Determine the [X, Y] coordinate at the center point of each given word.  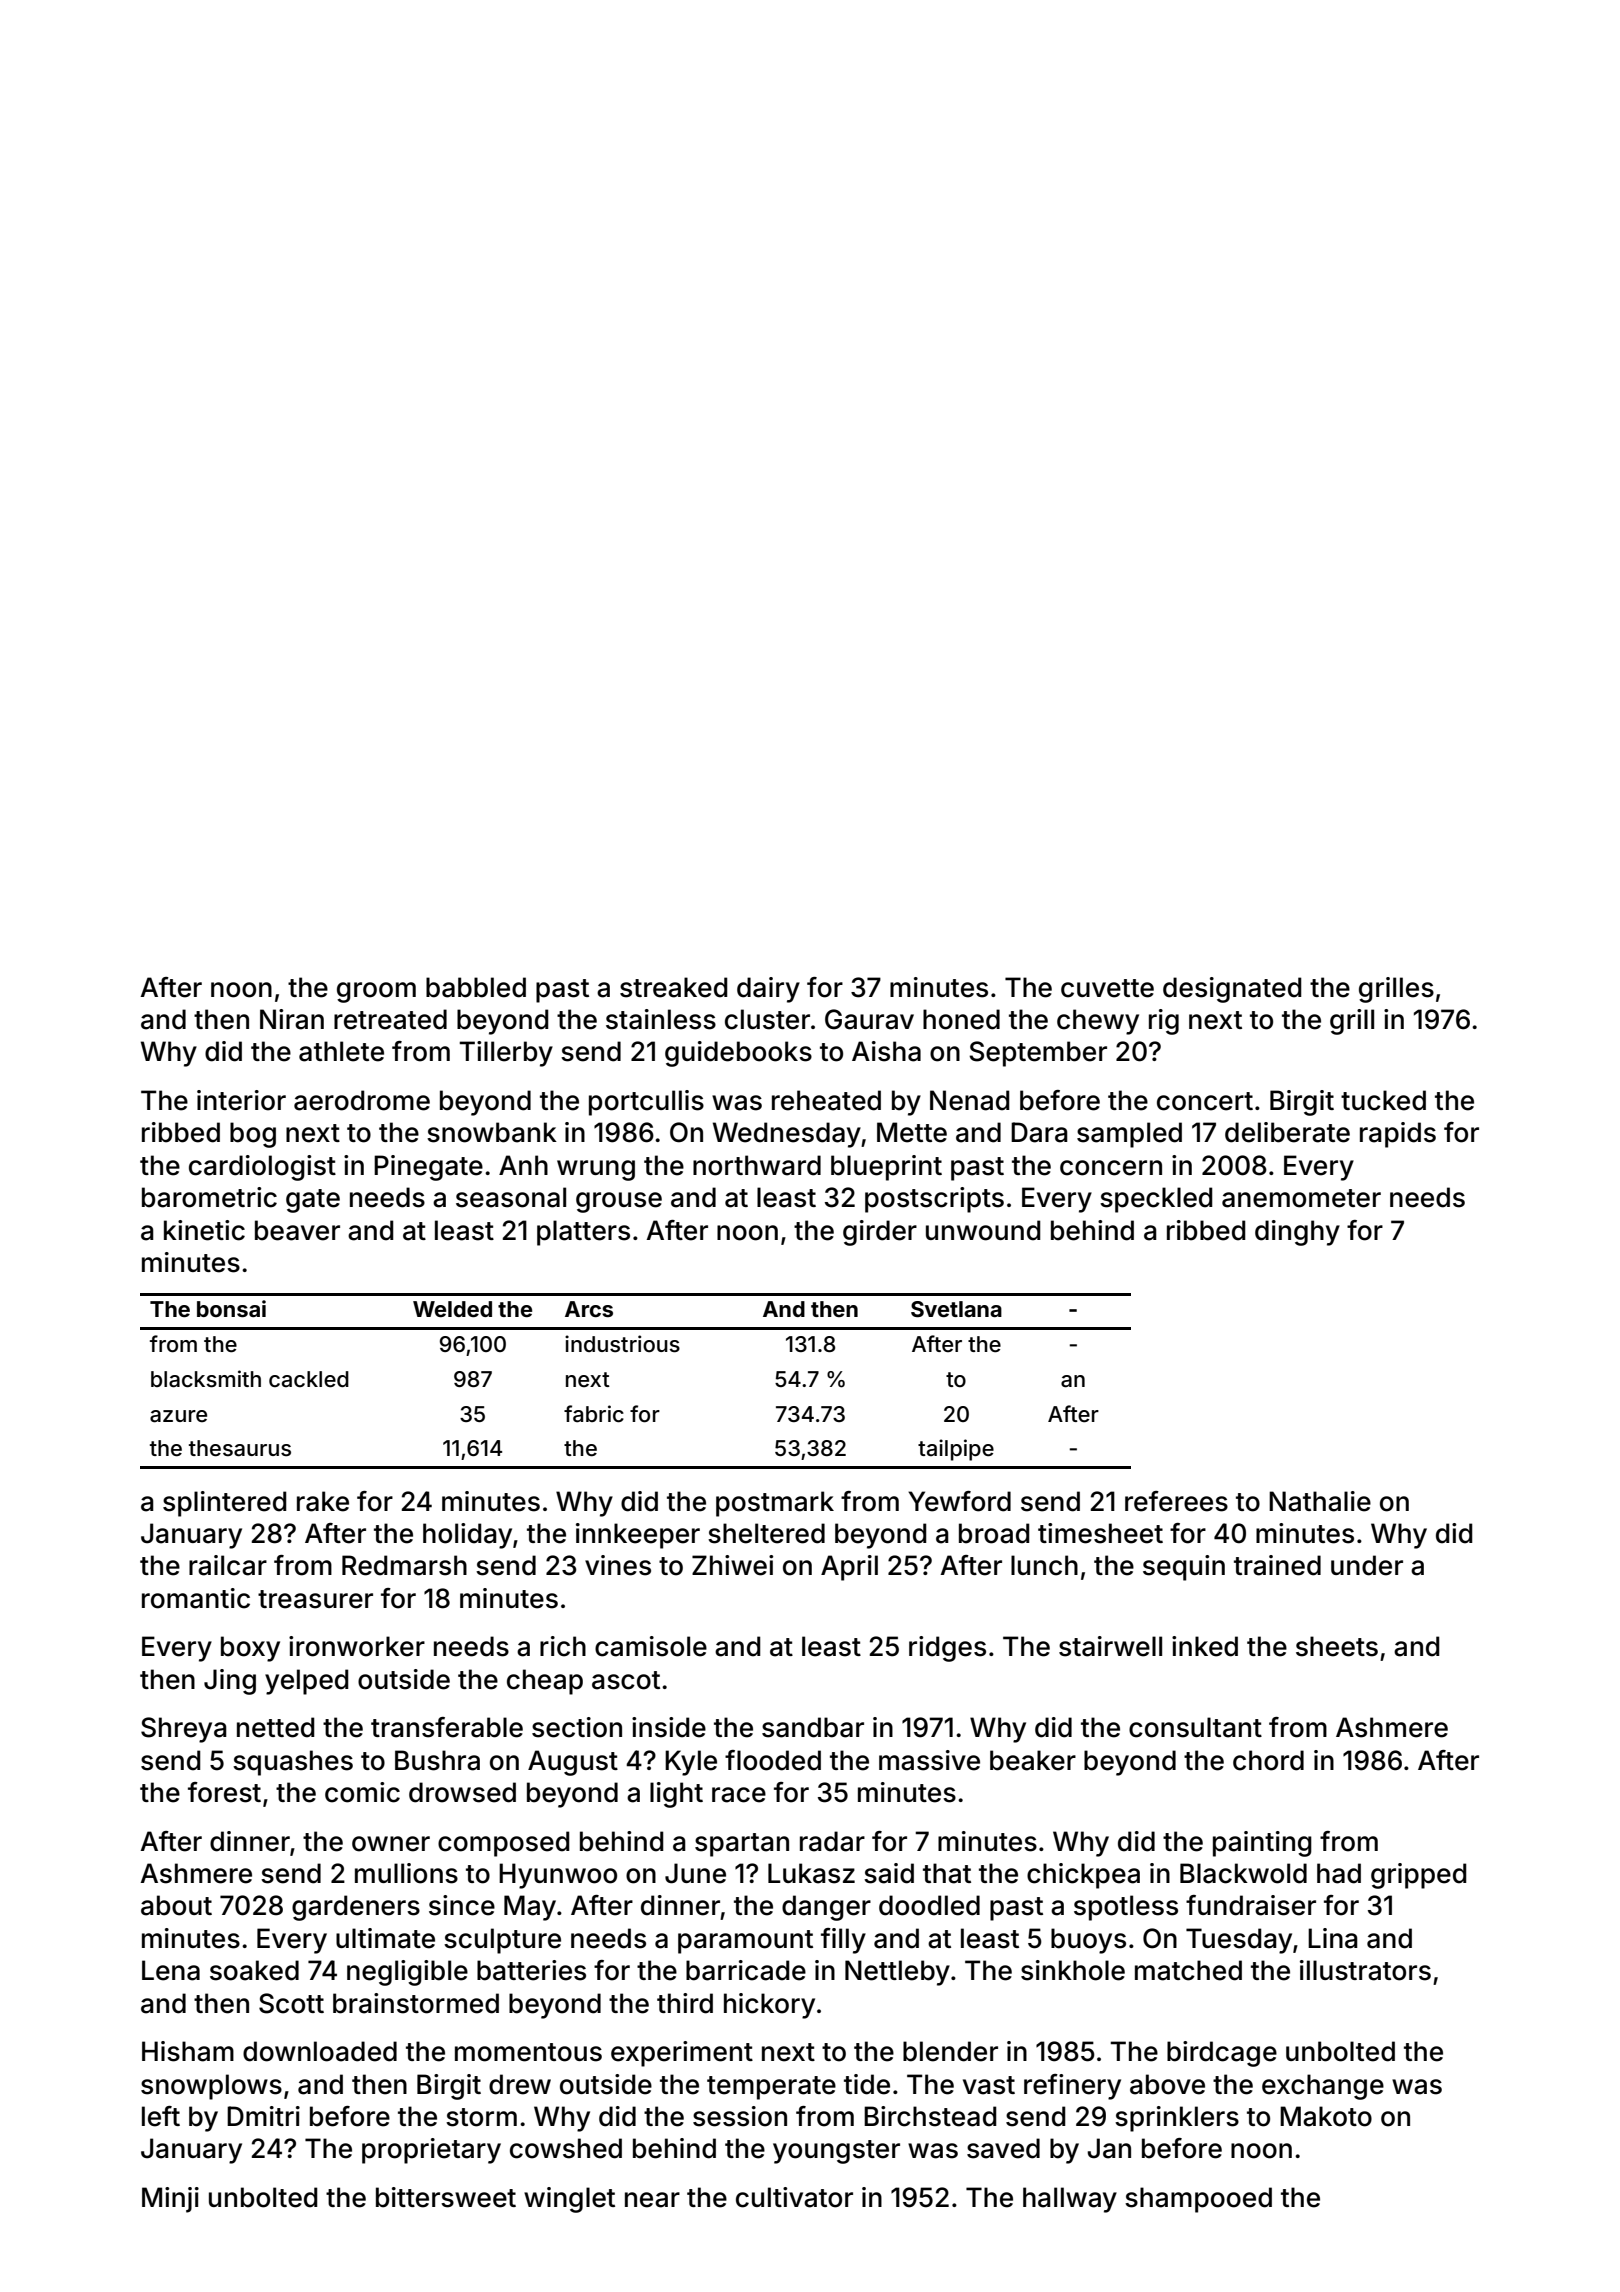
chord [1268, 1760]
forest [224, 1792]
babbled [476, 987]
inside [669, 1727]
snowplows [211, 2087]
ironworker [357, 1646]
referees [1176, 1501]
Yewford [959, 1501]
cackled [309, 1379]
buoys [1088, 1941]
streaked [674, 987]
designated [1232, 990]
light [676, 1795]
